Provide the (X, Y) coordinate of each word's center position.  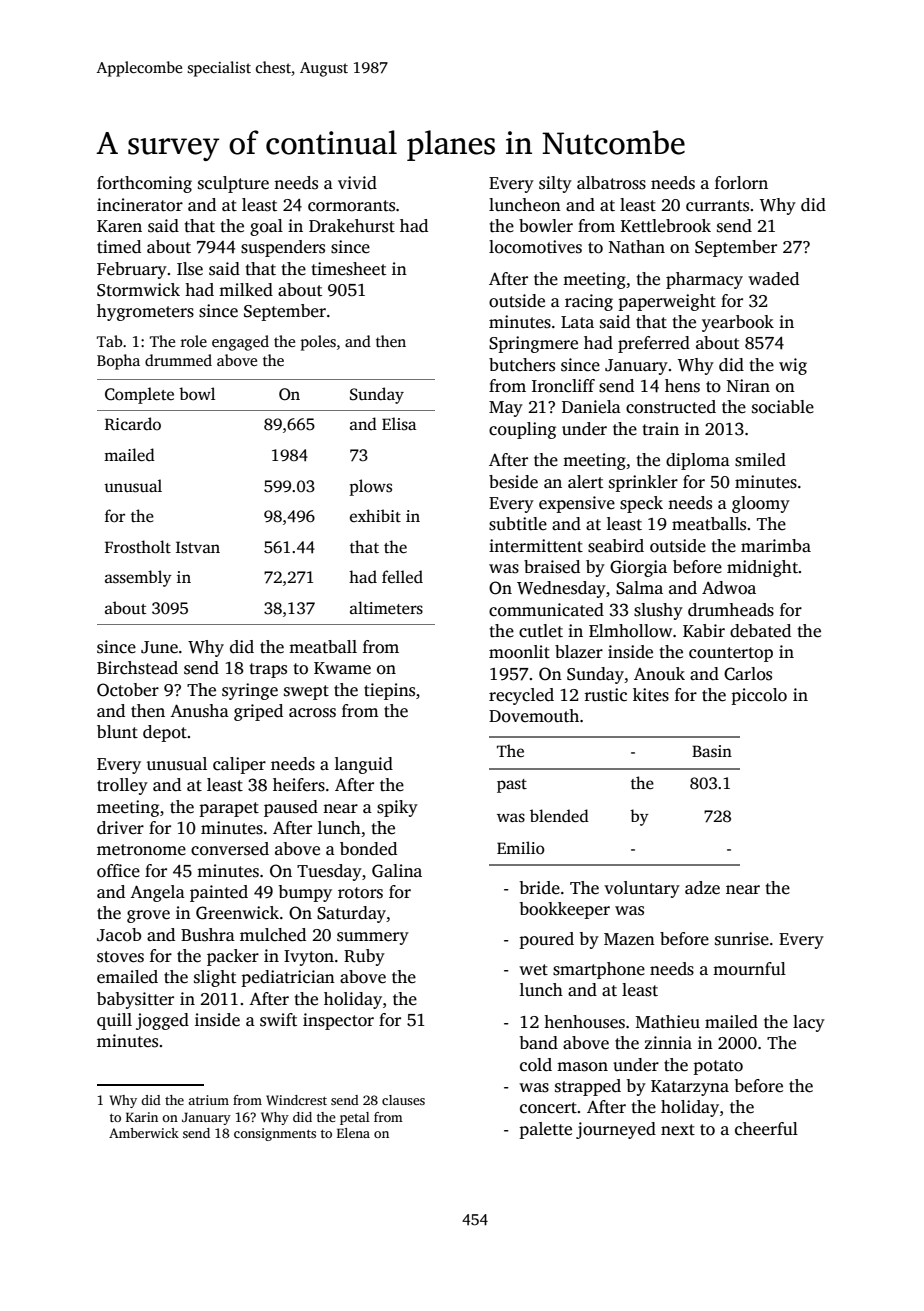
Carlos (748, 674)
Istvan (198, 547)
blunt (117, 732)
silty (555, 184)
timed (119, 247)
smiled (760, 460)
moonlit (519, 652)
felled (402, 577)
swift (278, 1020)
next (678, 1130)
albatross (611, 183)
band (539, 1042)
